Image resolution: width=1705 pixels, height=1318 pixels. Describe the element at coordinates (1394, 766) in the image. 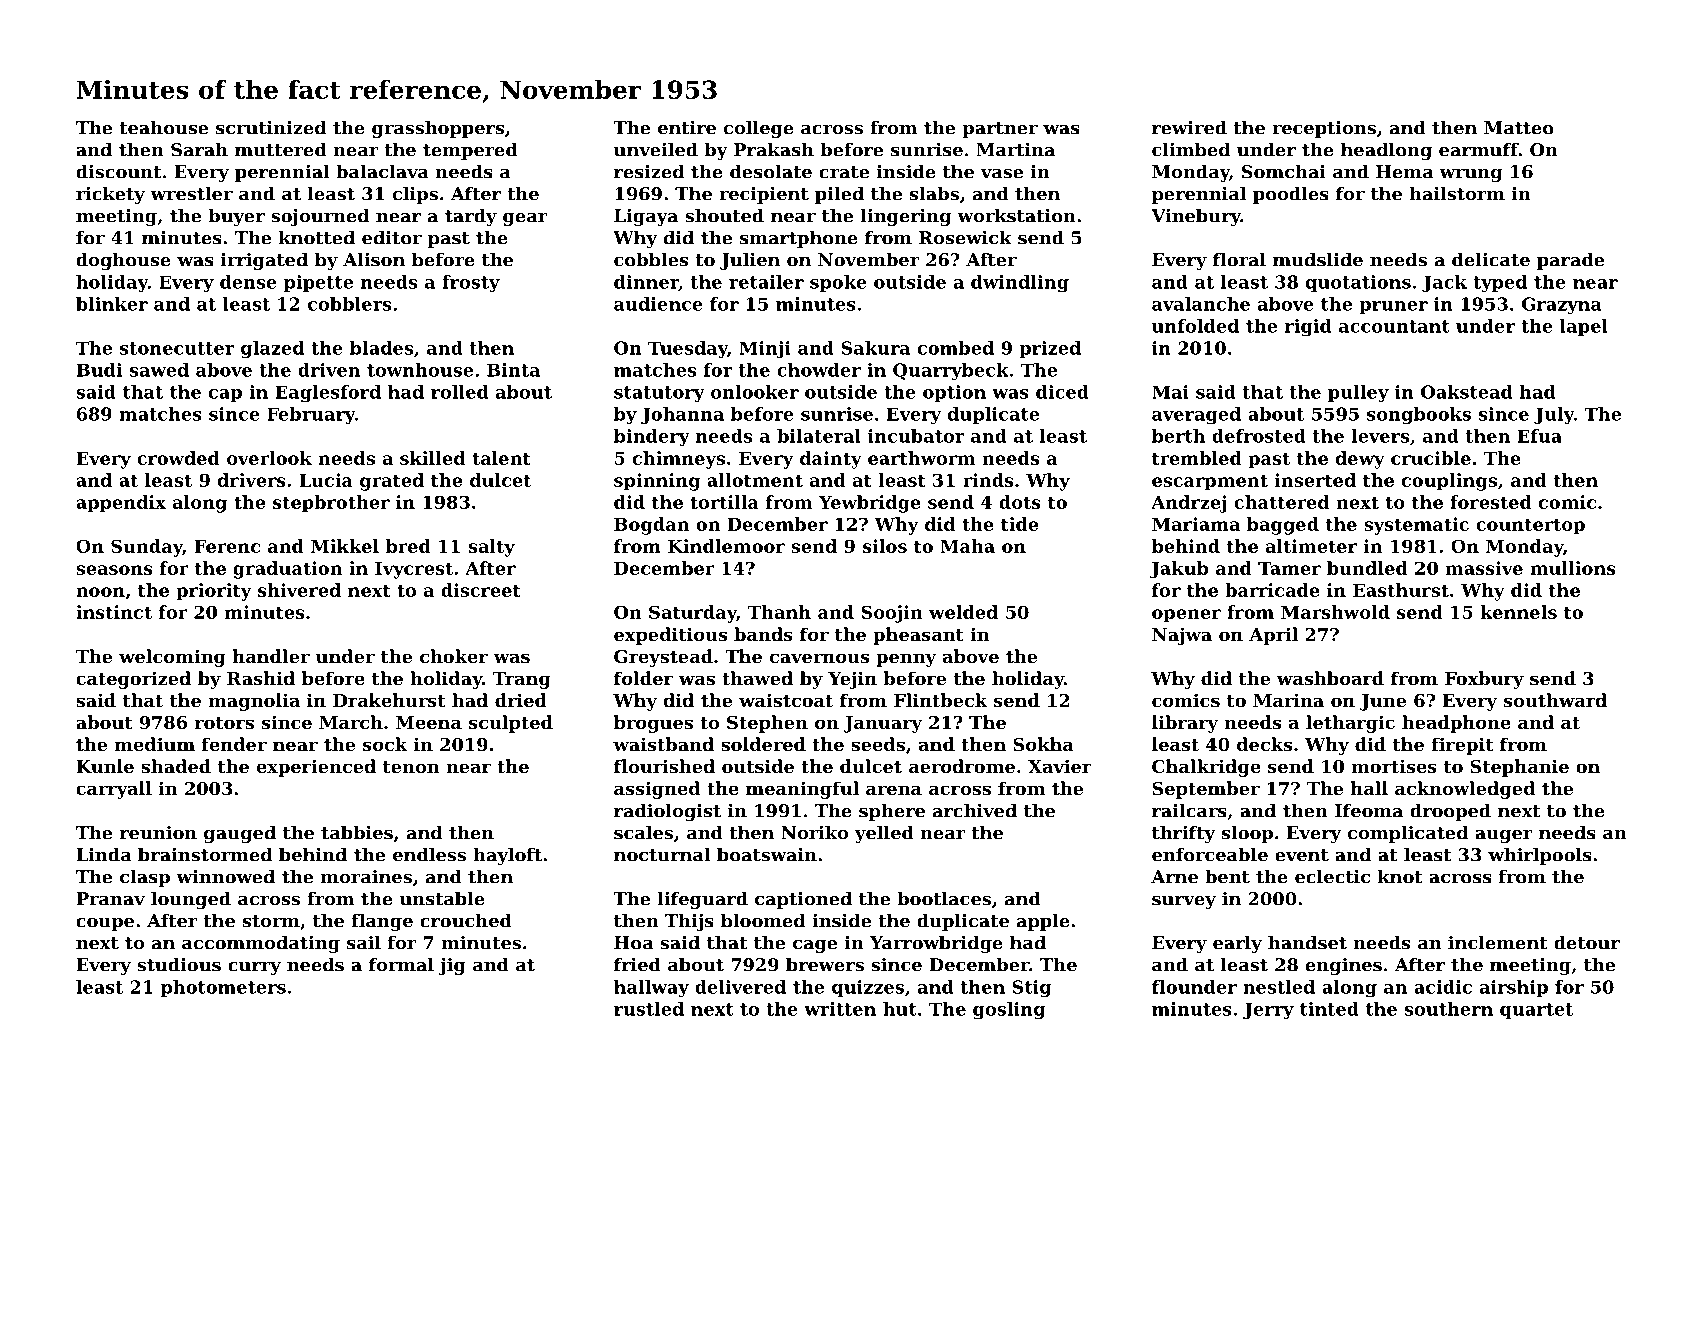

I see `mortises` at that location.
